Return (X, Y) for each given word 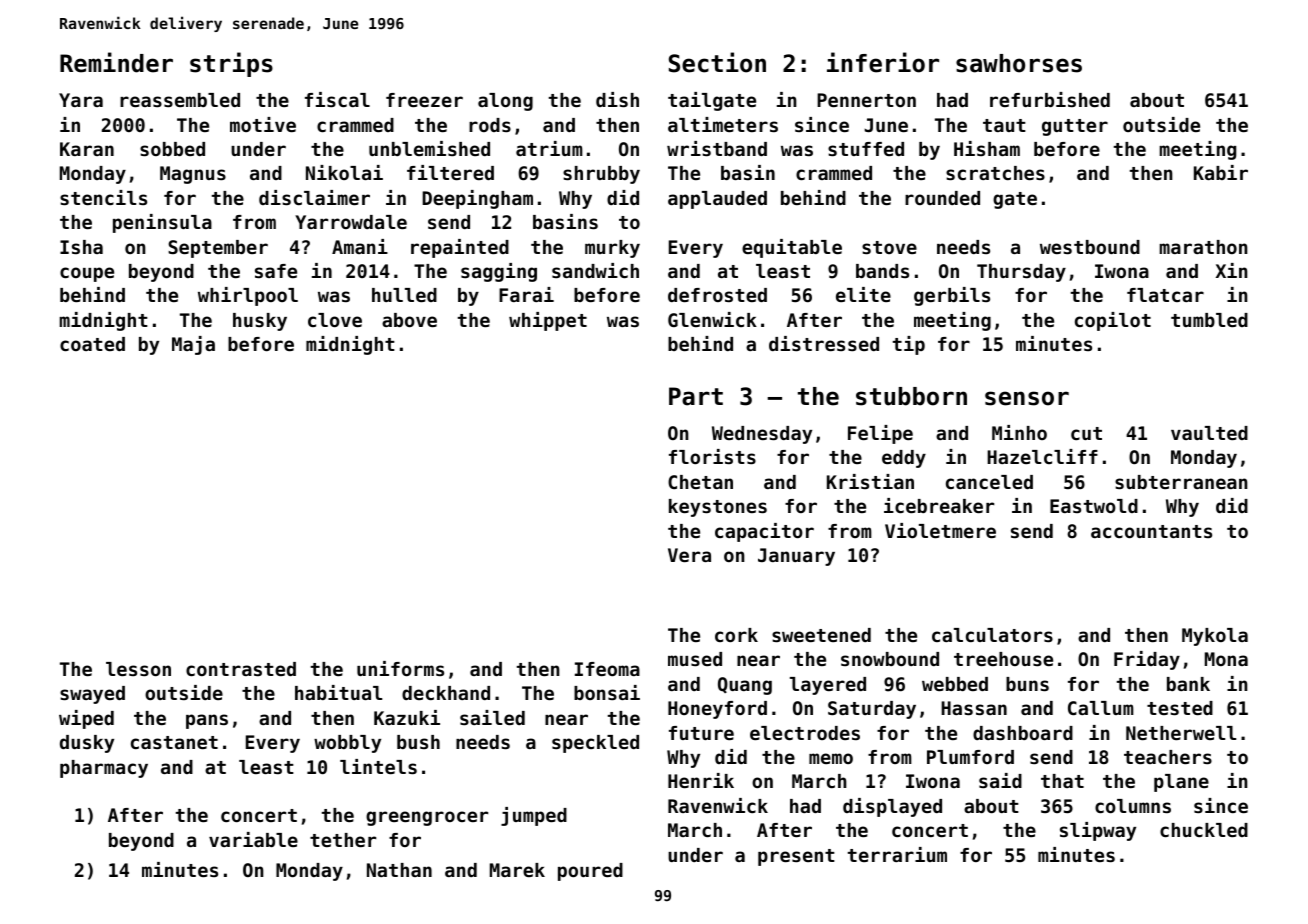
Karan (87, 149)
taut (1004, 125)
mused (695, 659)
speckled (595, 744)
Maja (193, 345)
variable (253, 839)
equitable (792, 248)
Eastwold (1094, 506)
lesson (138, 669)
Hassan (974, 708)
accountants (1151, 531)
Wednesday (762, 435)
